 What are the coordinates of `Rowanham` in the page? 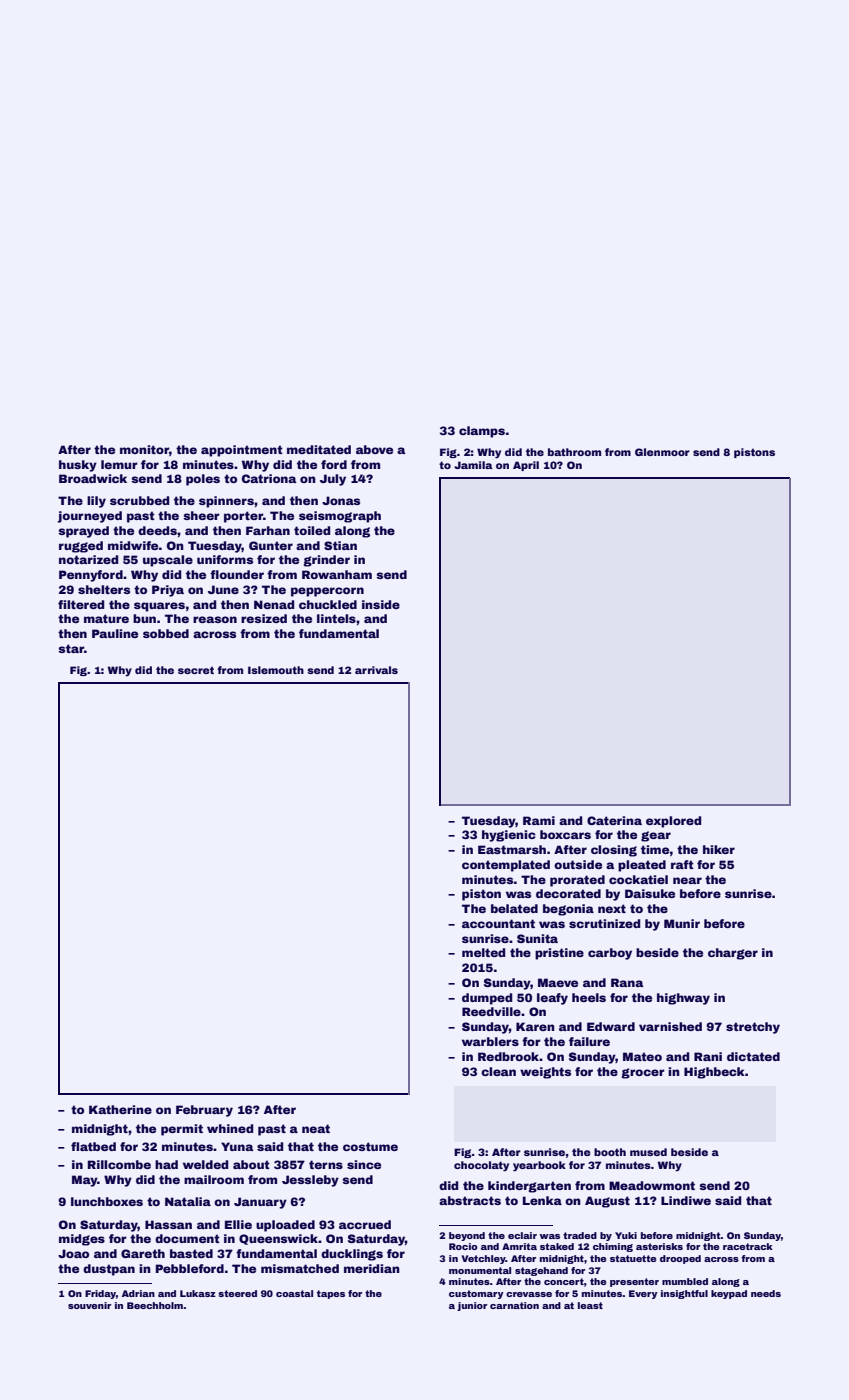 It's located at (337, 574).
